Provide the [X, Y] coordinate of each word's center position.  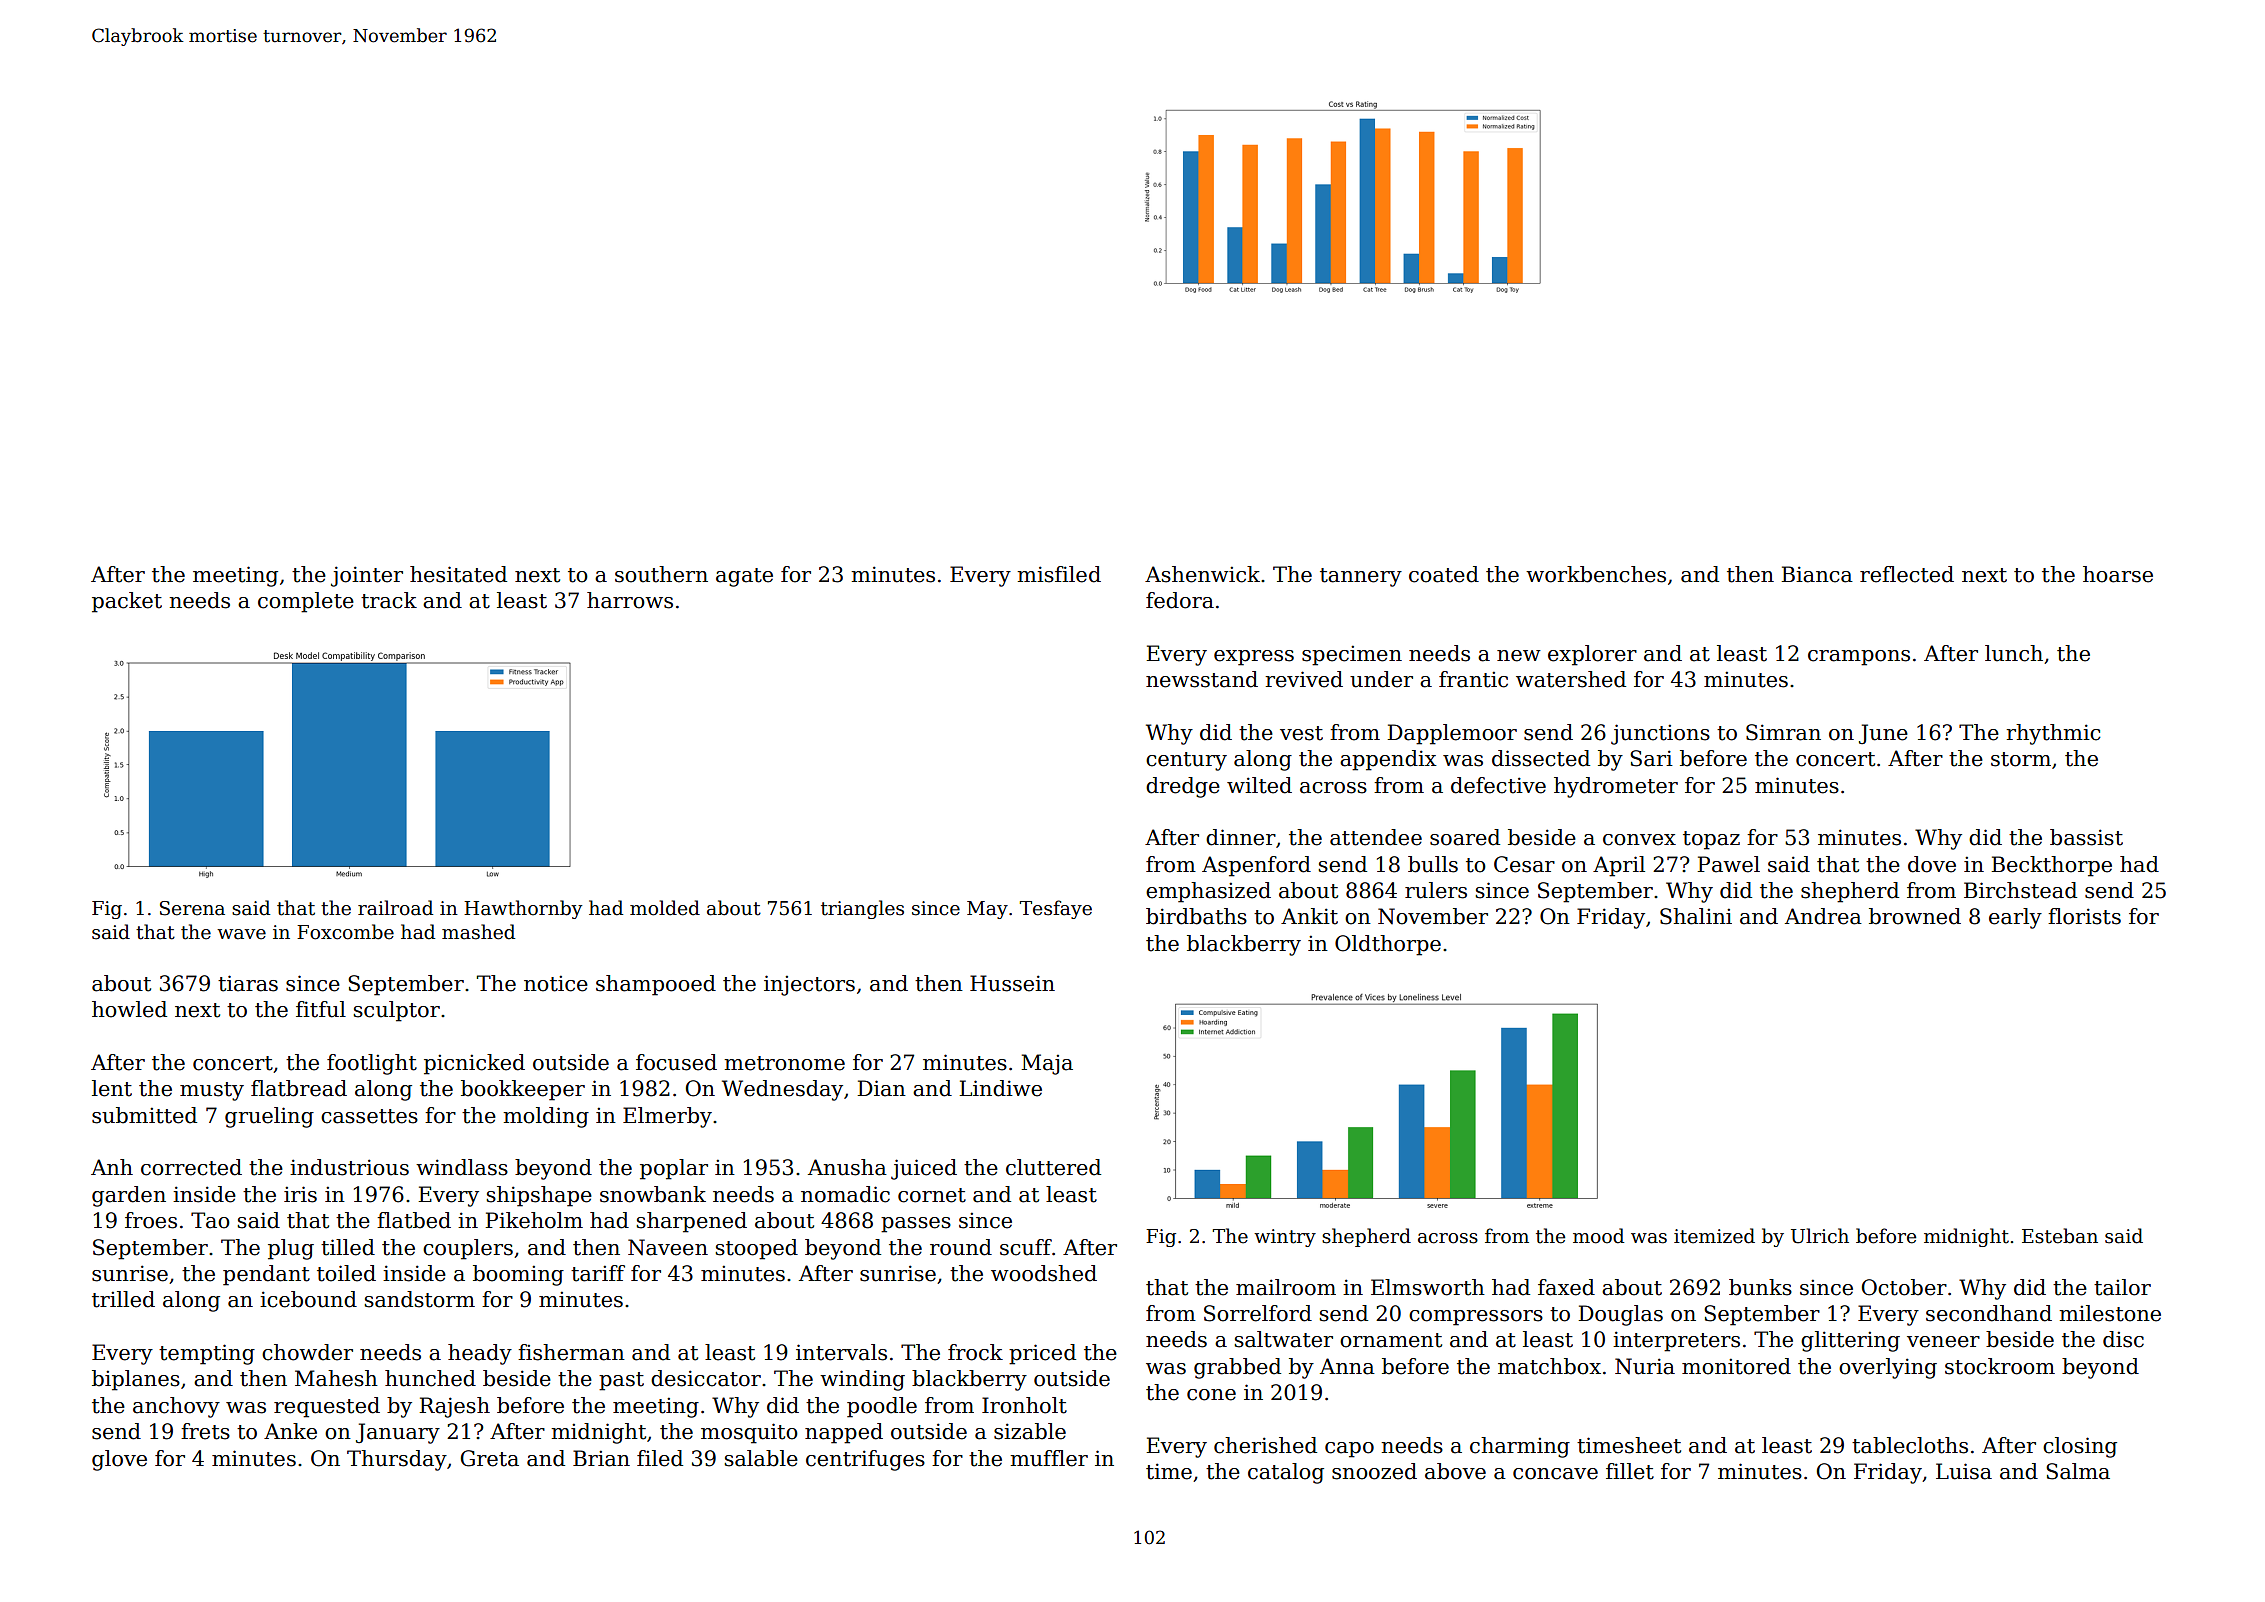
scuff [1026, 1247]
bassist [2086, 837]
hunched [430, 1378]
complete [306, 602]
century [1186, 761]
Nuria [1645, 1366]
